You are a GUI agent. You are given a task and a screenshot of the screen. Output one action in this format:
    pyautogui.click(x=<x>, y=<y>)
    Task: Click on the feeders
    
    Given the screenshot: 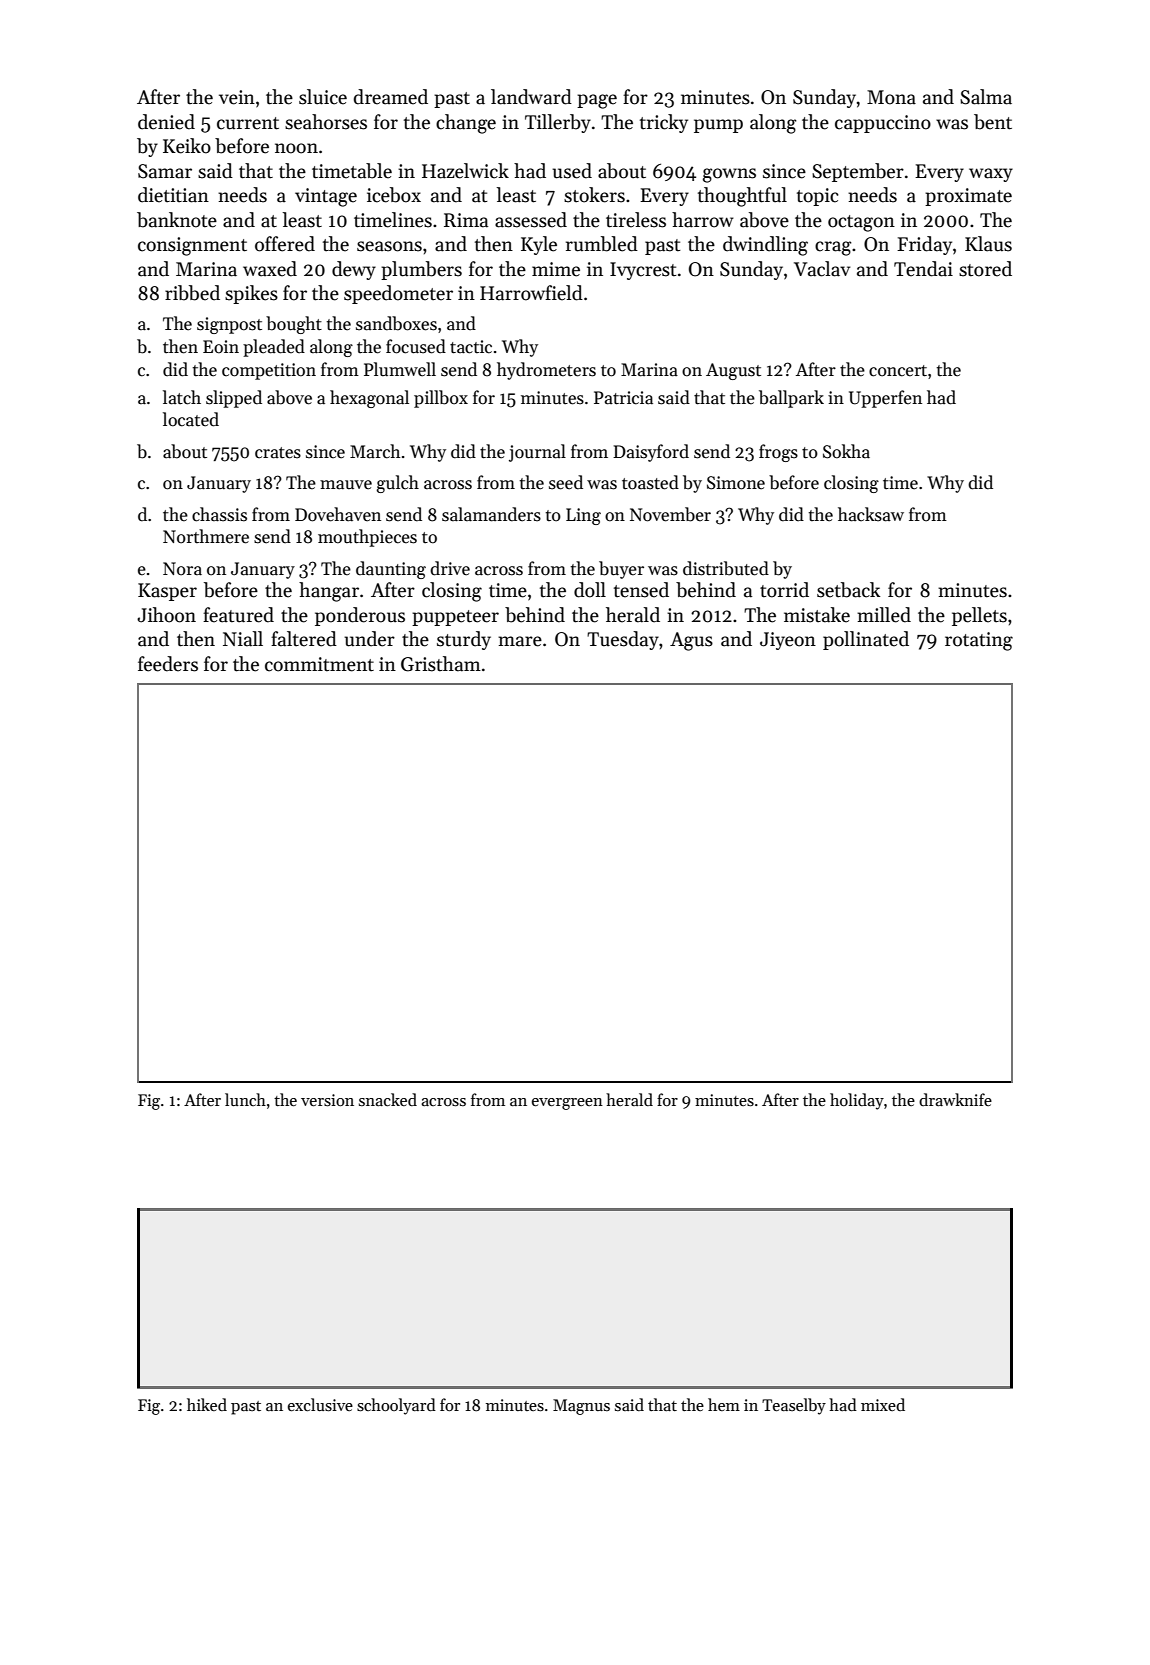 What is the action you would take?
    pyautogui.click(x=168, y=664)
